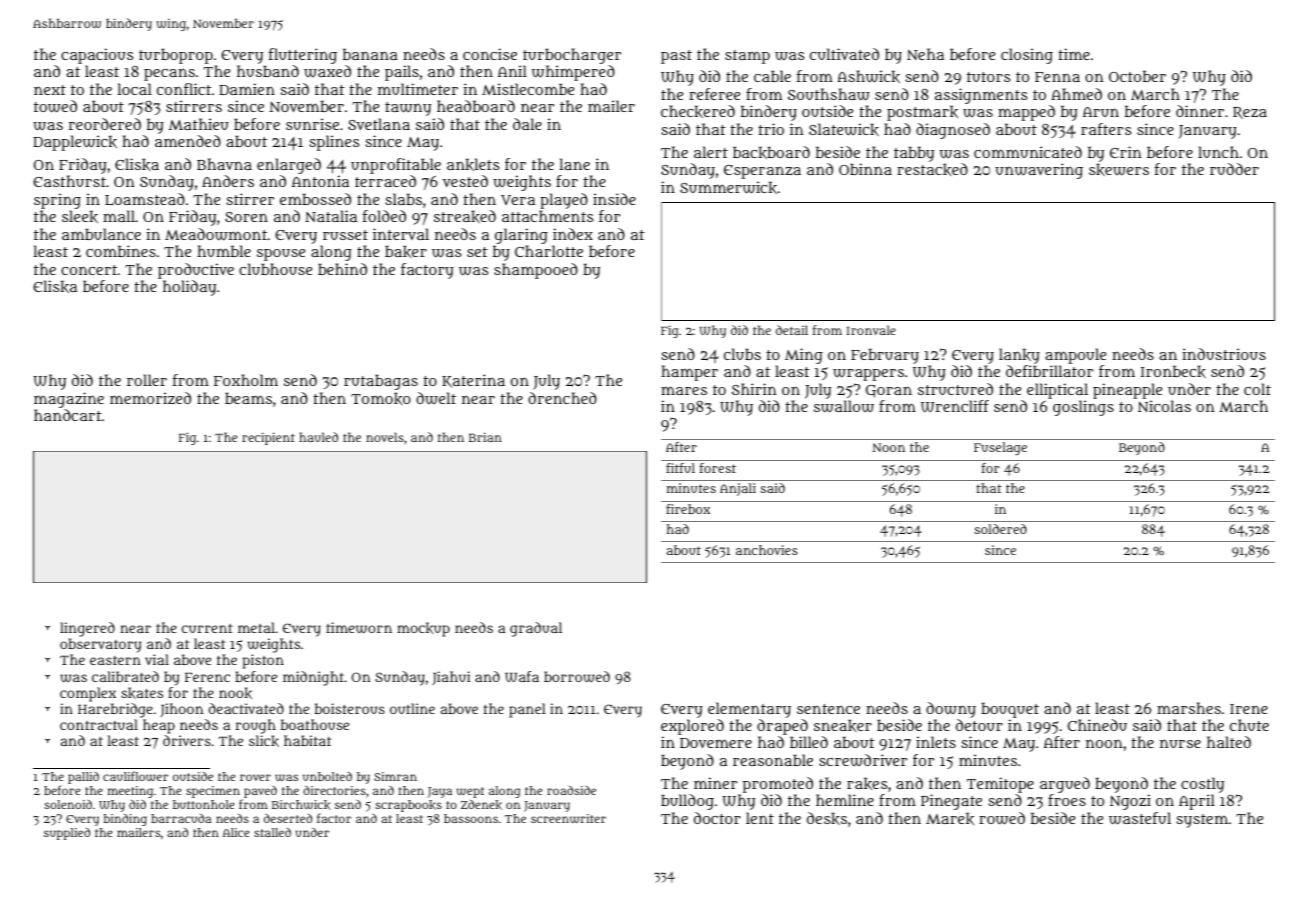 Image resolution: width=1308 pixels, height=924 pixels. Describe the element at coordinates (953, 131) in the screenshot. I see `diagnosed` at that location.
